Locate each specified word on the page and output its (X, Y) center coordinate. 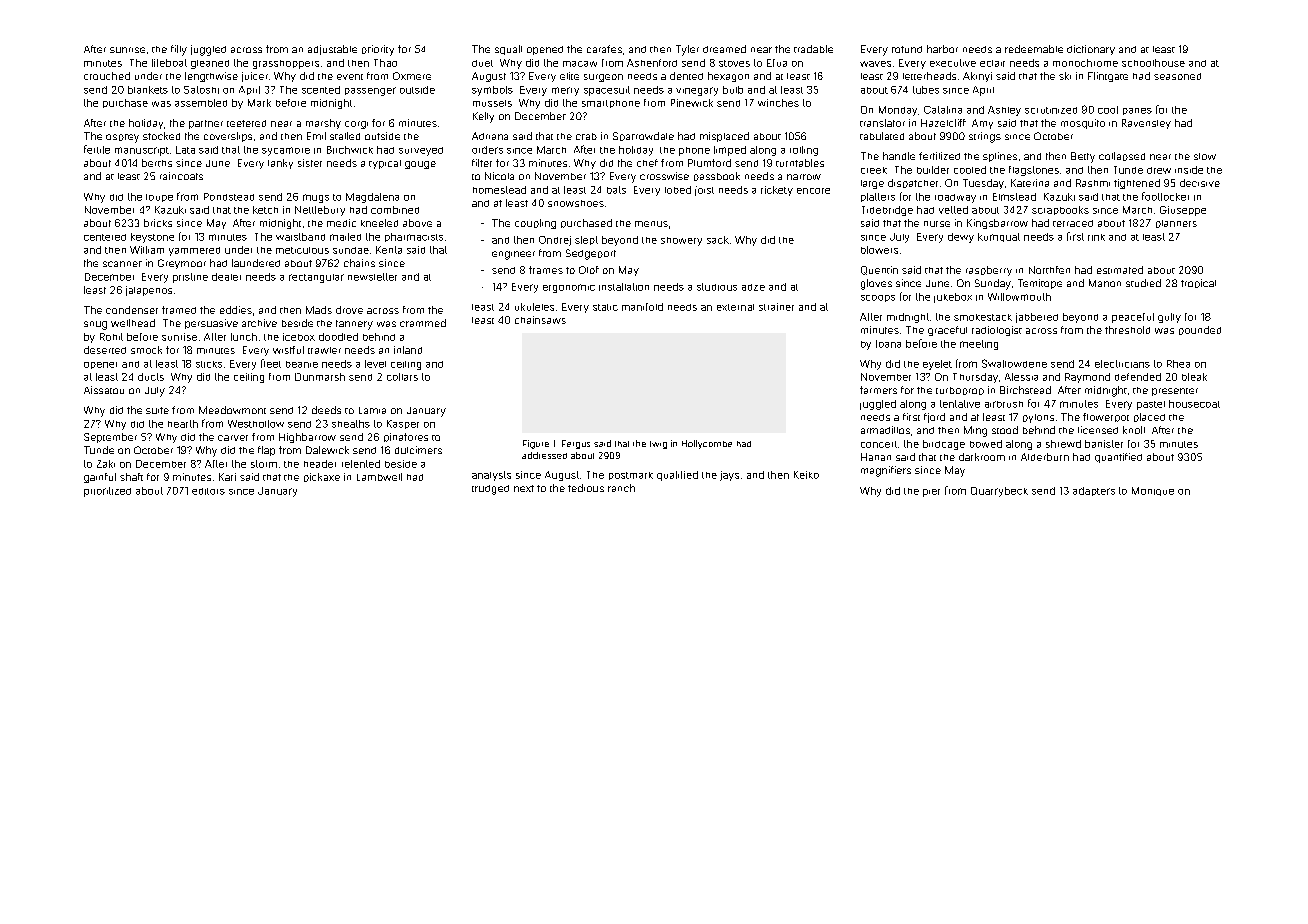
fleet (271, 363)
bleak (1194, 377)
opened (545, 50)
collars (402, 377)
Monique (1153, 491)
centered (105, 237)
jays (729, 476)
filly (179, 50)
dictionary (1091, 50)
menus (651, 224)
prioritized (107, 492)
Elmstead (1014, 197)
